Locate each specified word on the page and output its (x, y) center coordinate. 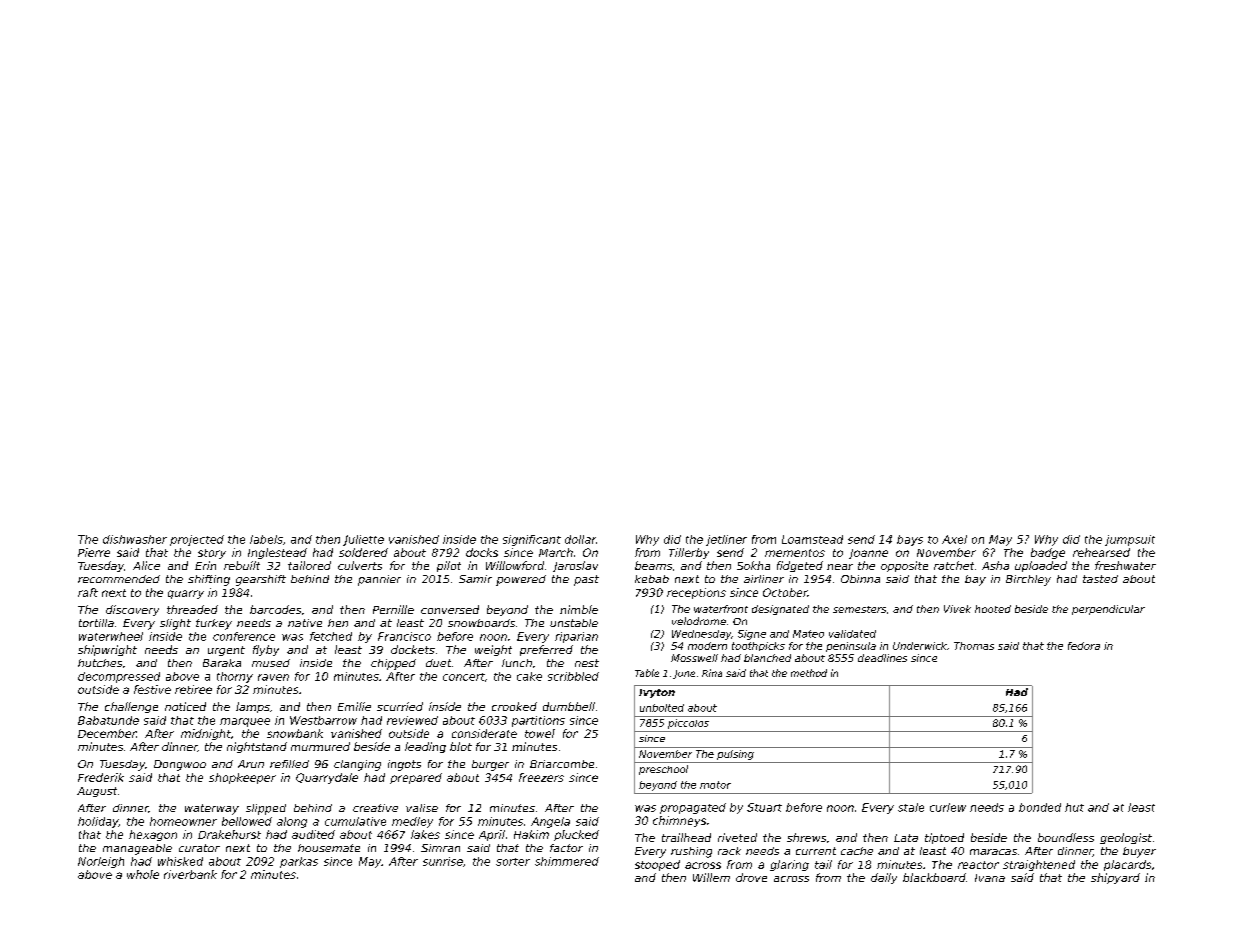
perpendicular (1108, 610)
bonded (1040, 807)
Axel (954, 539)
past (586, 580)
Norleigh (101, 862)
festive (152, 689)
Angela (550, 822)
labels (266, 539)
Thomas (974, 646)
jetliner (726, 540)
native (305, 623)
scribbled (573, 676)
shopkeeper (242, 778)
